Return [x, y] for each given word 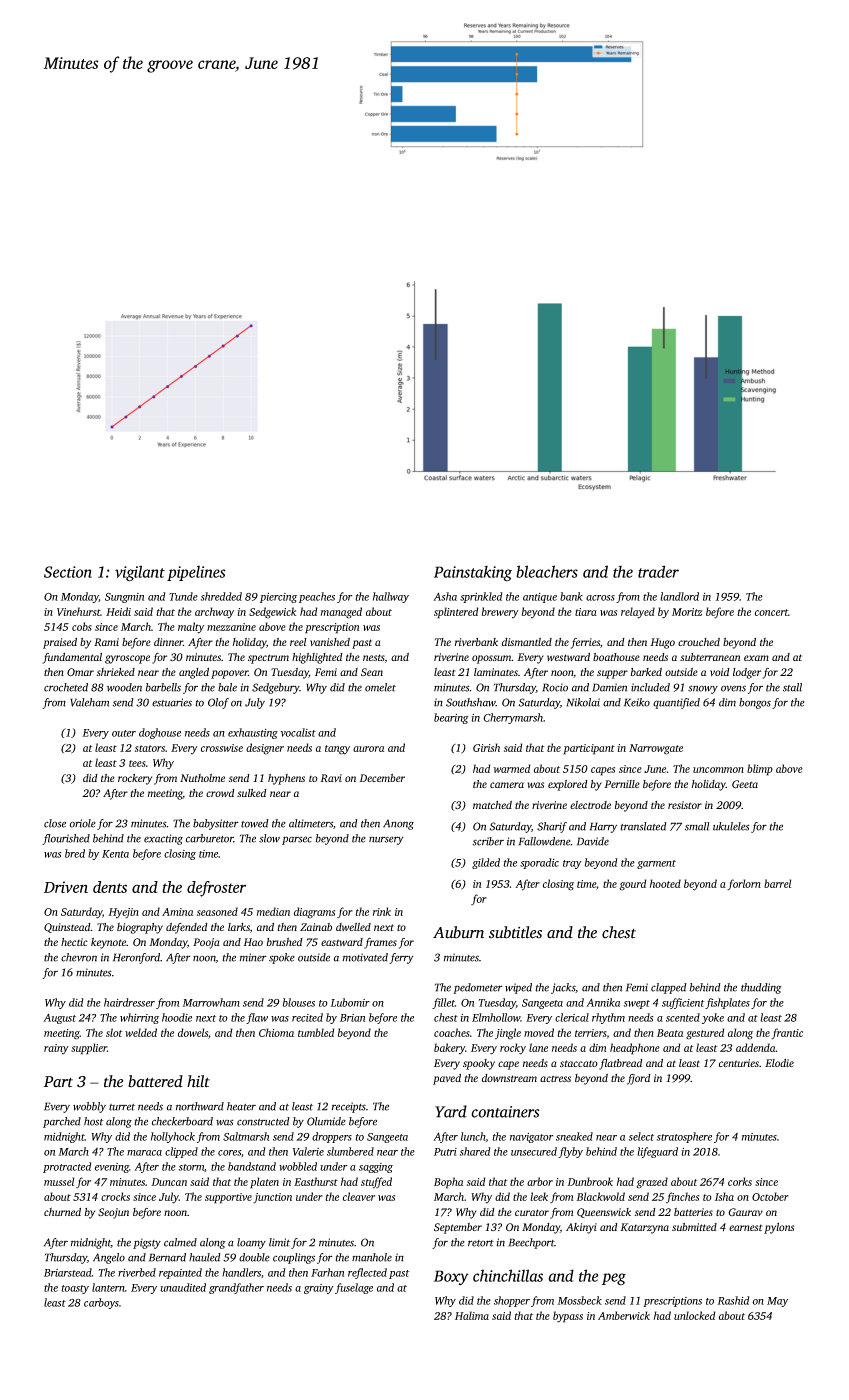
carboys [101, 1303]
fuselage [354, 1288]
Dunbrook [590, 1181]
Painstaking [473, 573]
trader [658, 571]
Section [68, 572]
